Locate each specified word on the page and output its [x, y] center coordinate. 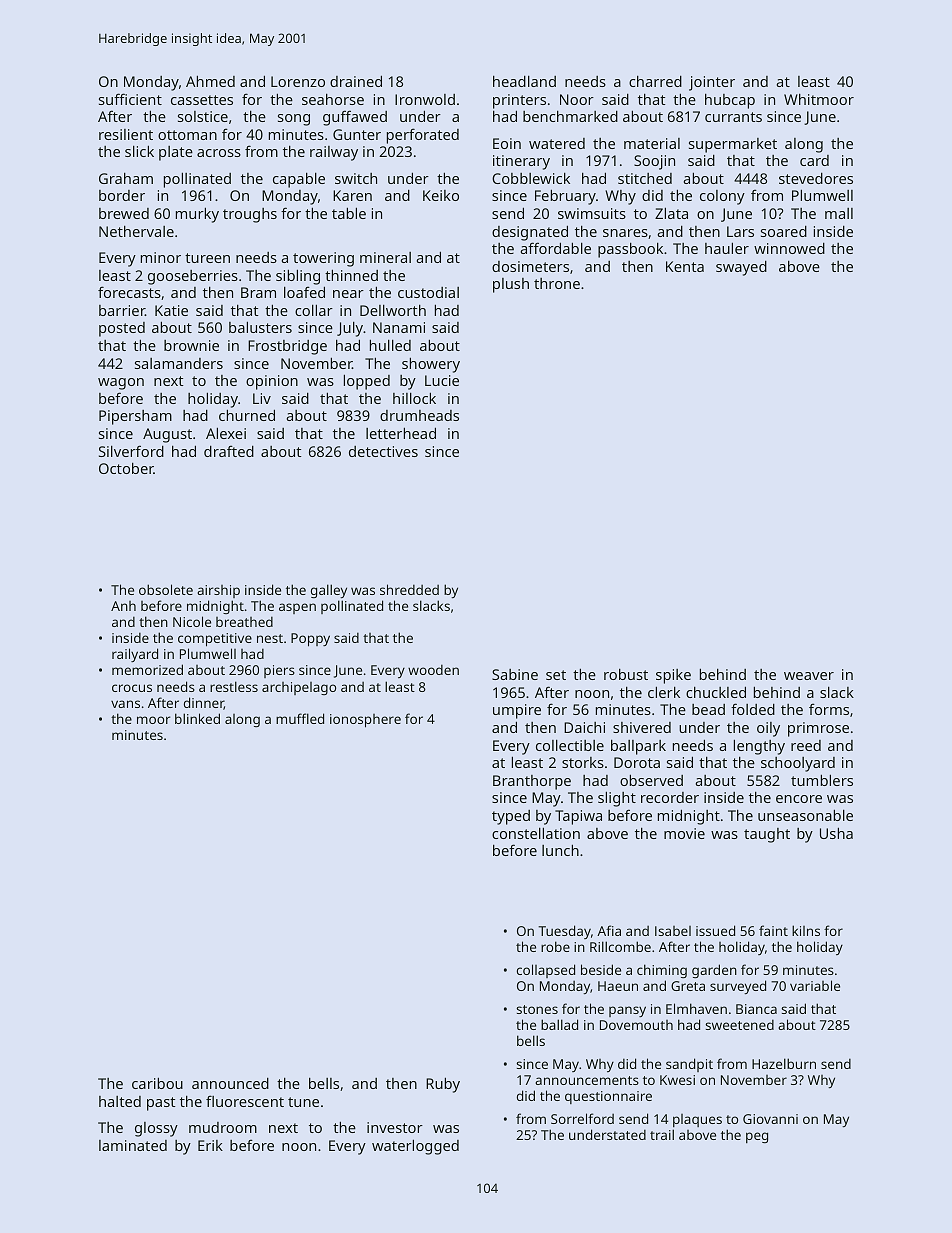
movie [684, 833]
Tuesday [564, 932]
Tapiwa [578, 817]
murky [197, 215]
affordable [555, 248]
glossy [156, 1129]
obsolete [166, 589]
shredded [409, 589]
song [294, 120]
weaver [809, 676]
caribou [157, 1083]
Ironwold [425, 99]
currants [733, 117]
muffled [300, 718]
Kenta [685, 266]
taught [767, 835]
